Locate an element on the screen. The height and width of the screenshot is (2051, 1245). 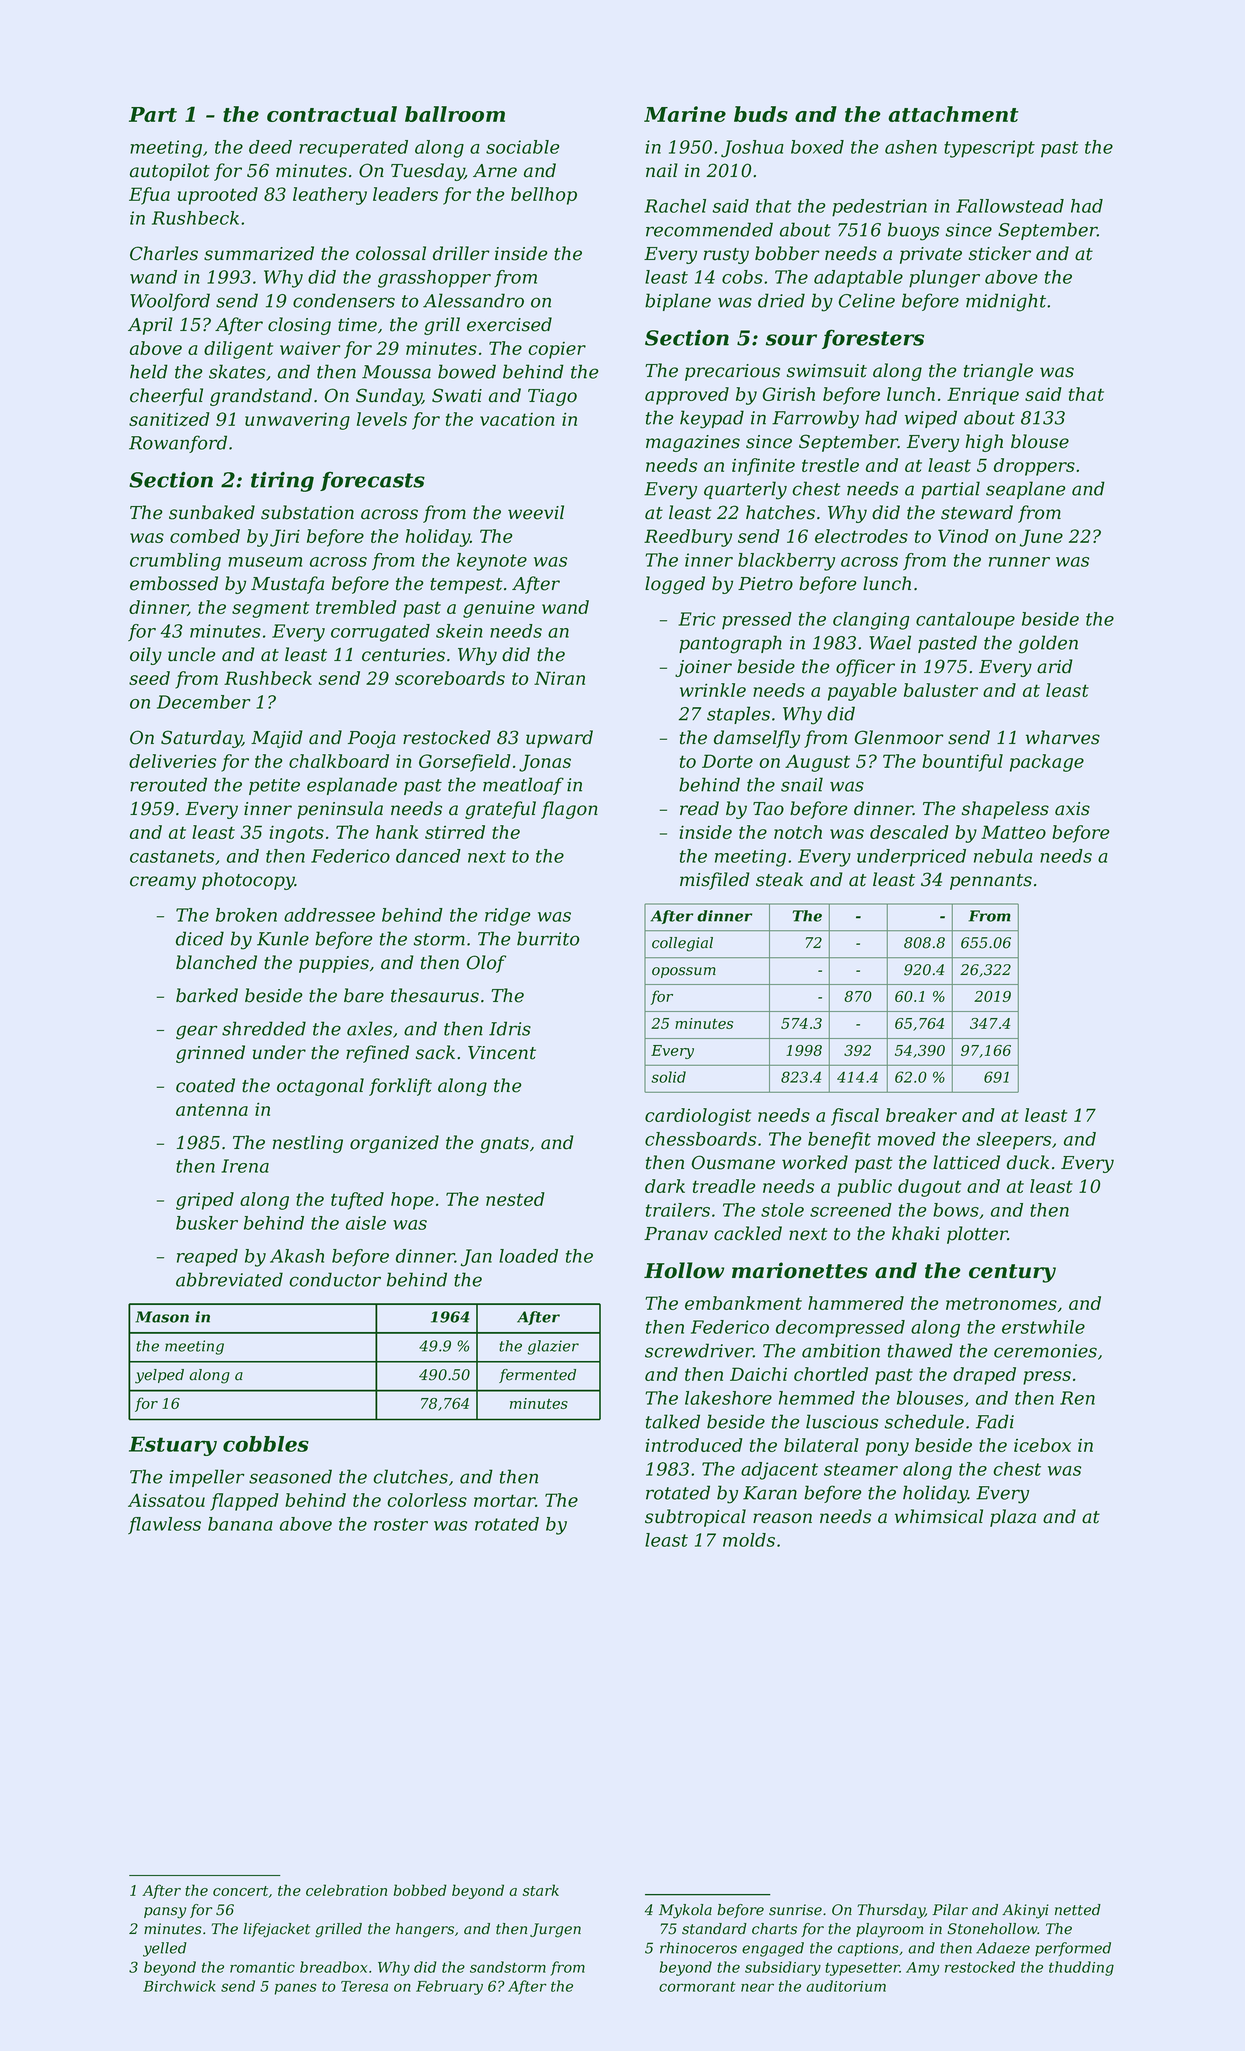
damselfly is located at coordinates (757, 739).
